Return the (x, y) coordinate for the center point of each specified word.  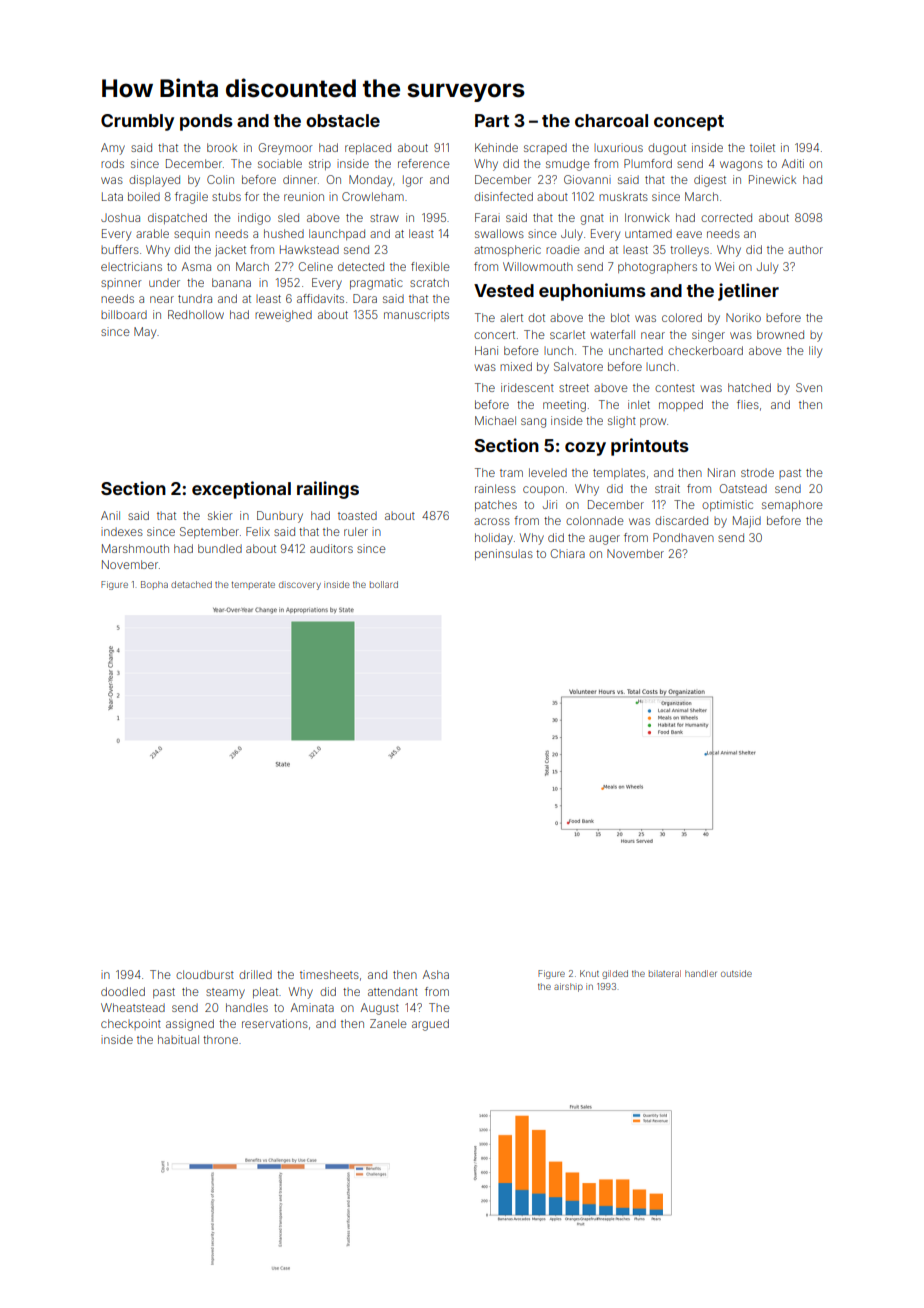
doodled (123, 991)
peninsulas (504, 554)
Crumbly (137, 122)
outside (736, 973)
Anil (110, 515)
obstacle (343, 120)
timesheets (329, 974)
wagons (741, 166)
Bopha (154, 585)
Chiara (567, 553)
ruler (356, 531)
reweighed (283, 316)
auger (604, 540)
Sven (809, 387)
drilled (255, 974)
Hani (486, 350)
